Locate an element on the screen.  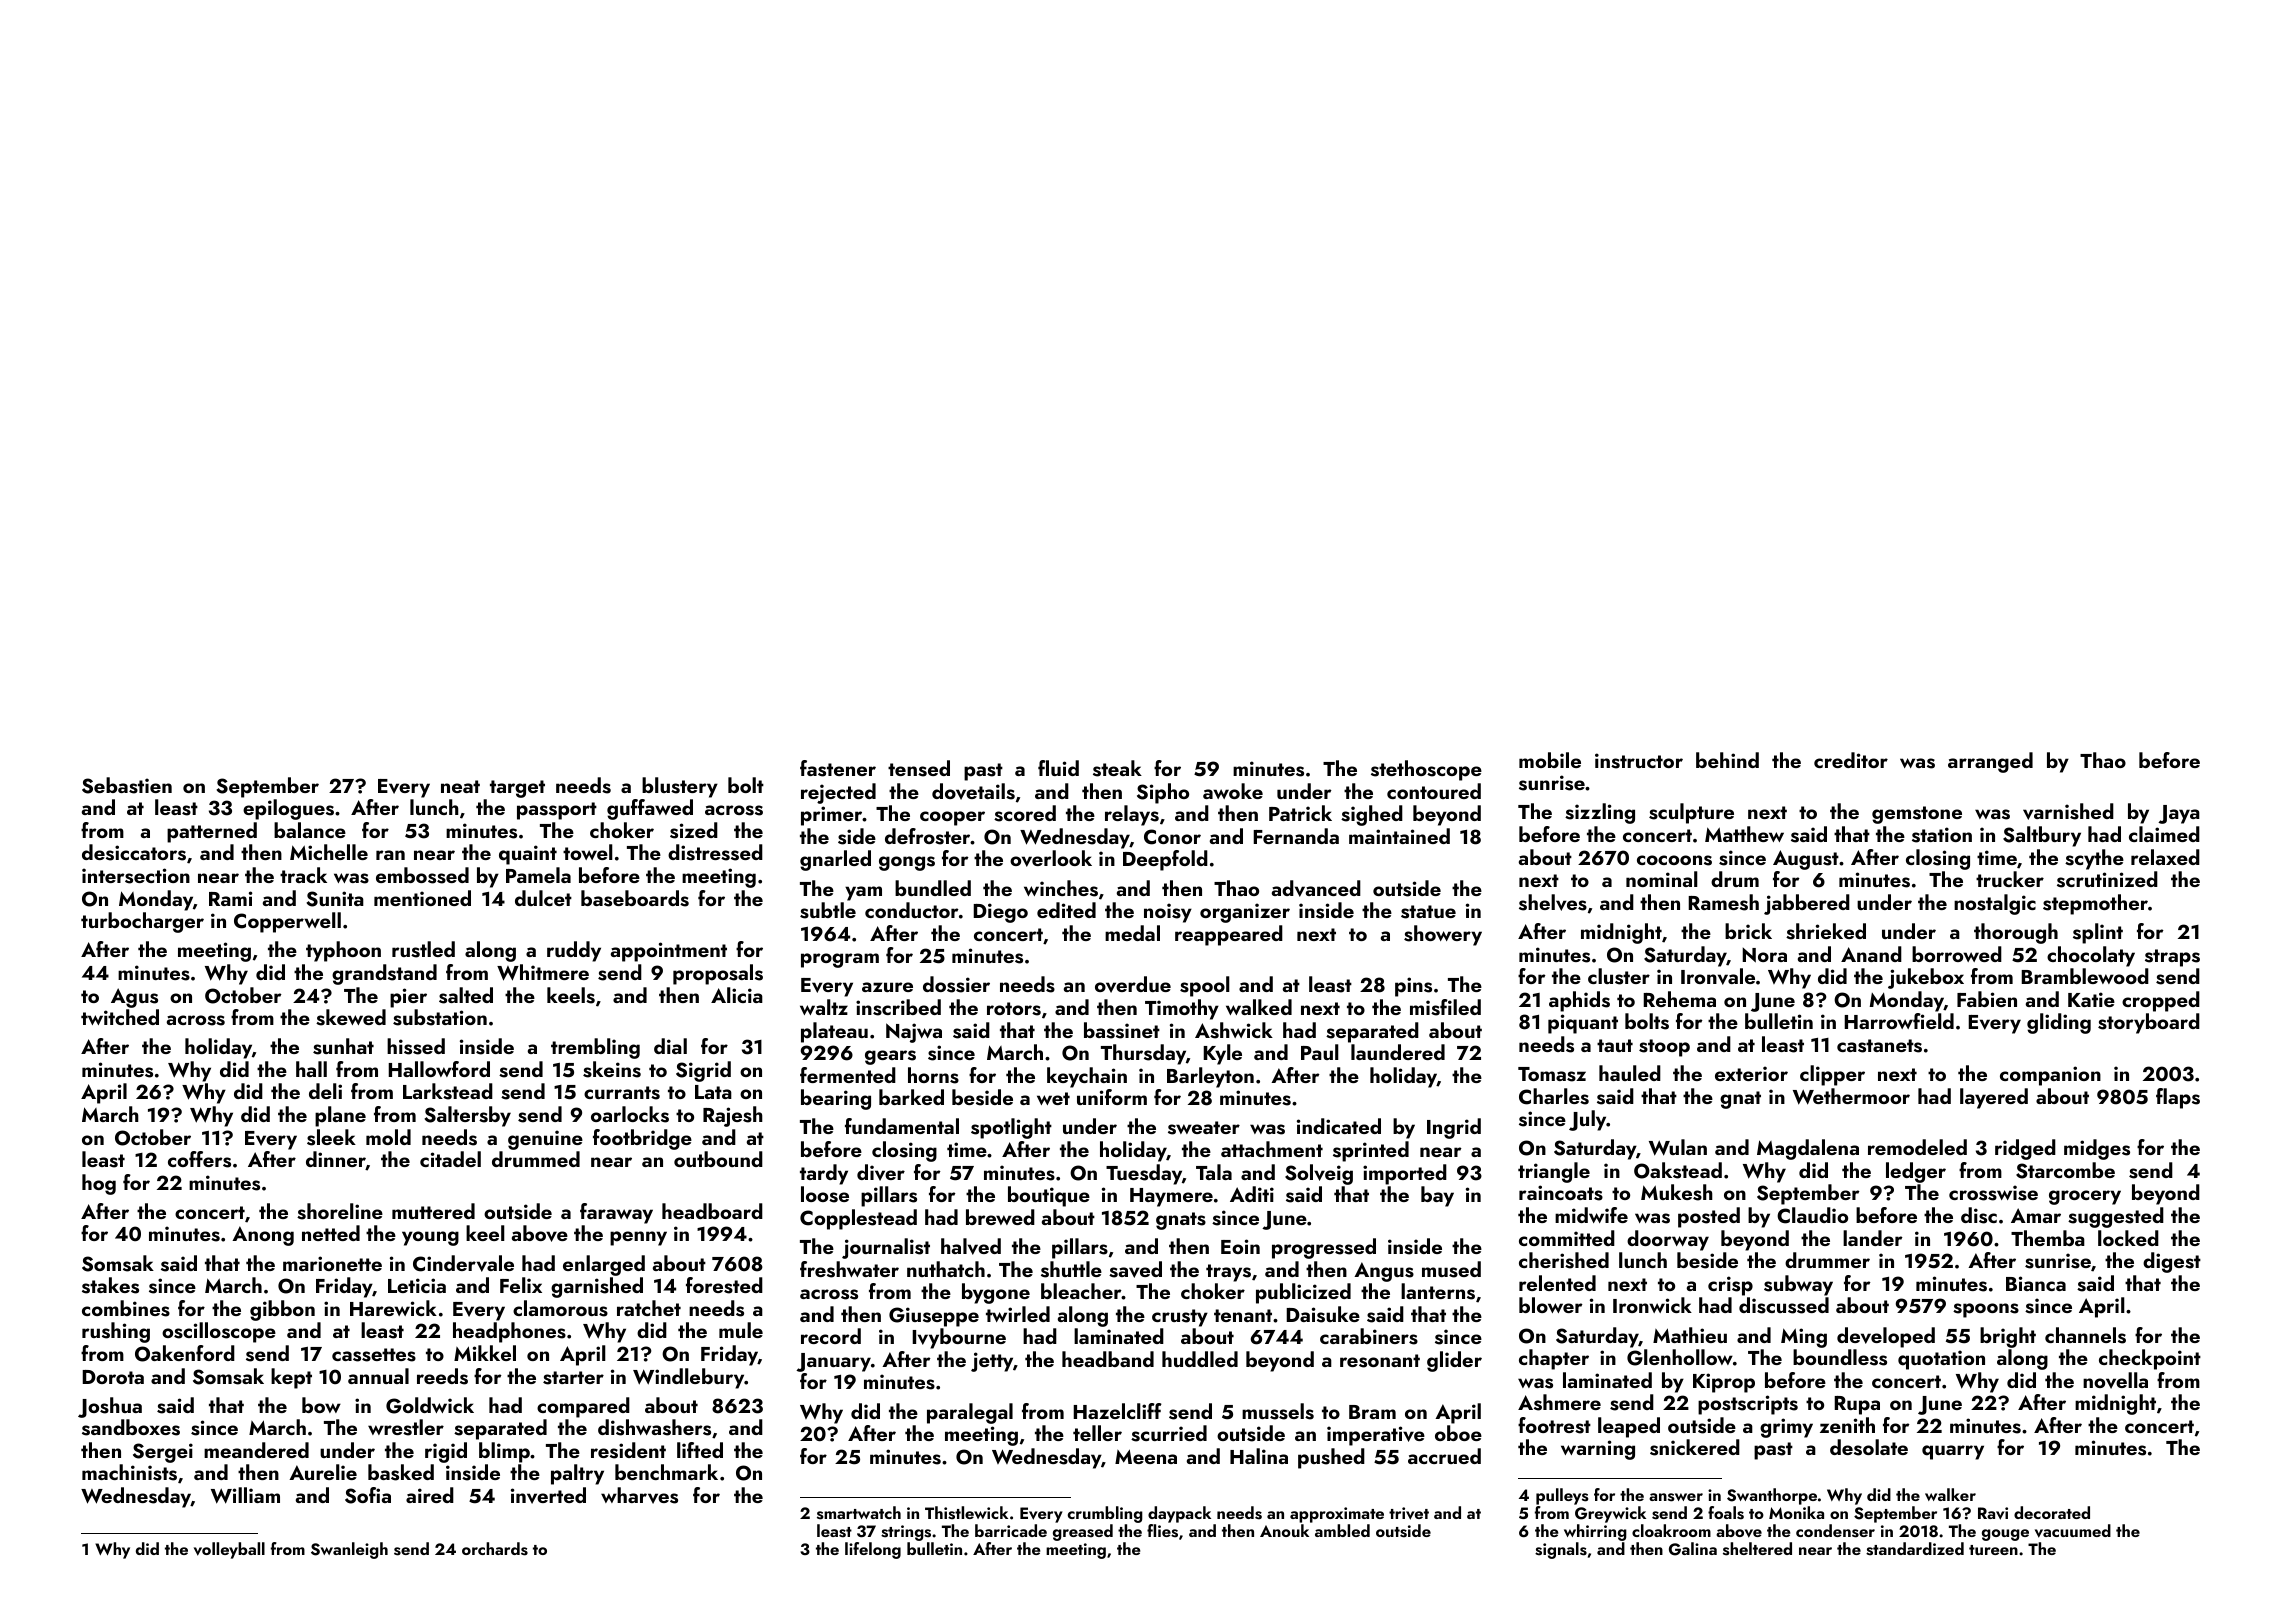
bleacher is located at coordinates (1081, 1291).
